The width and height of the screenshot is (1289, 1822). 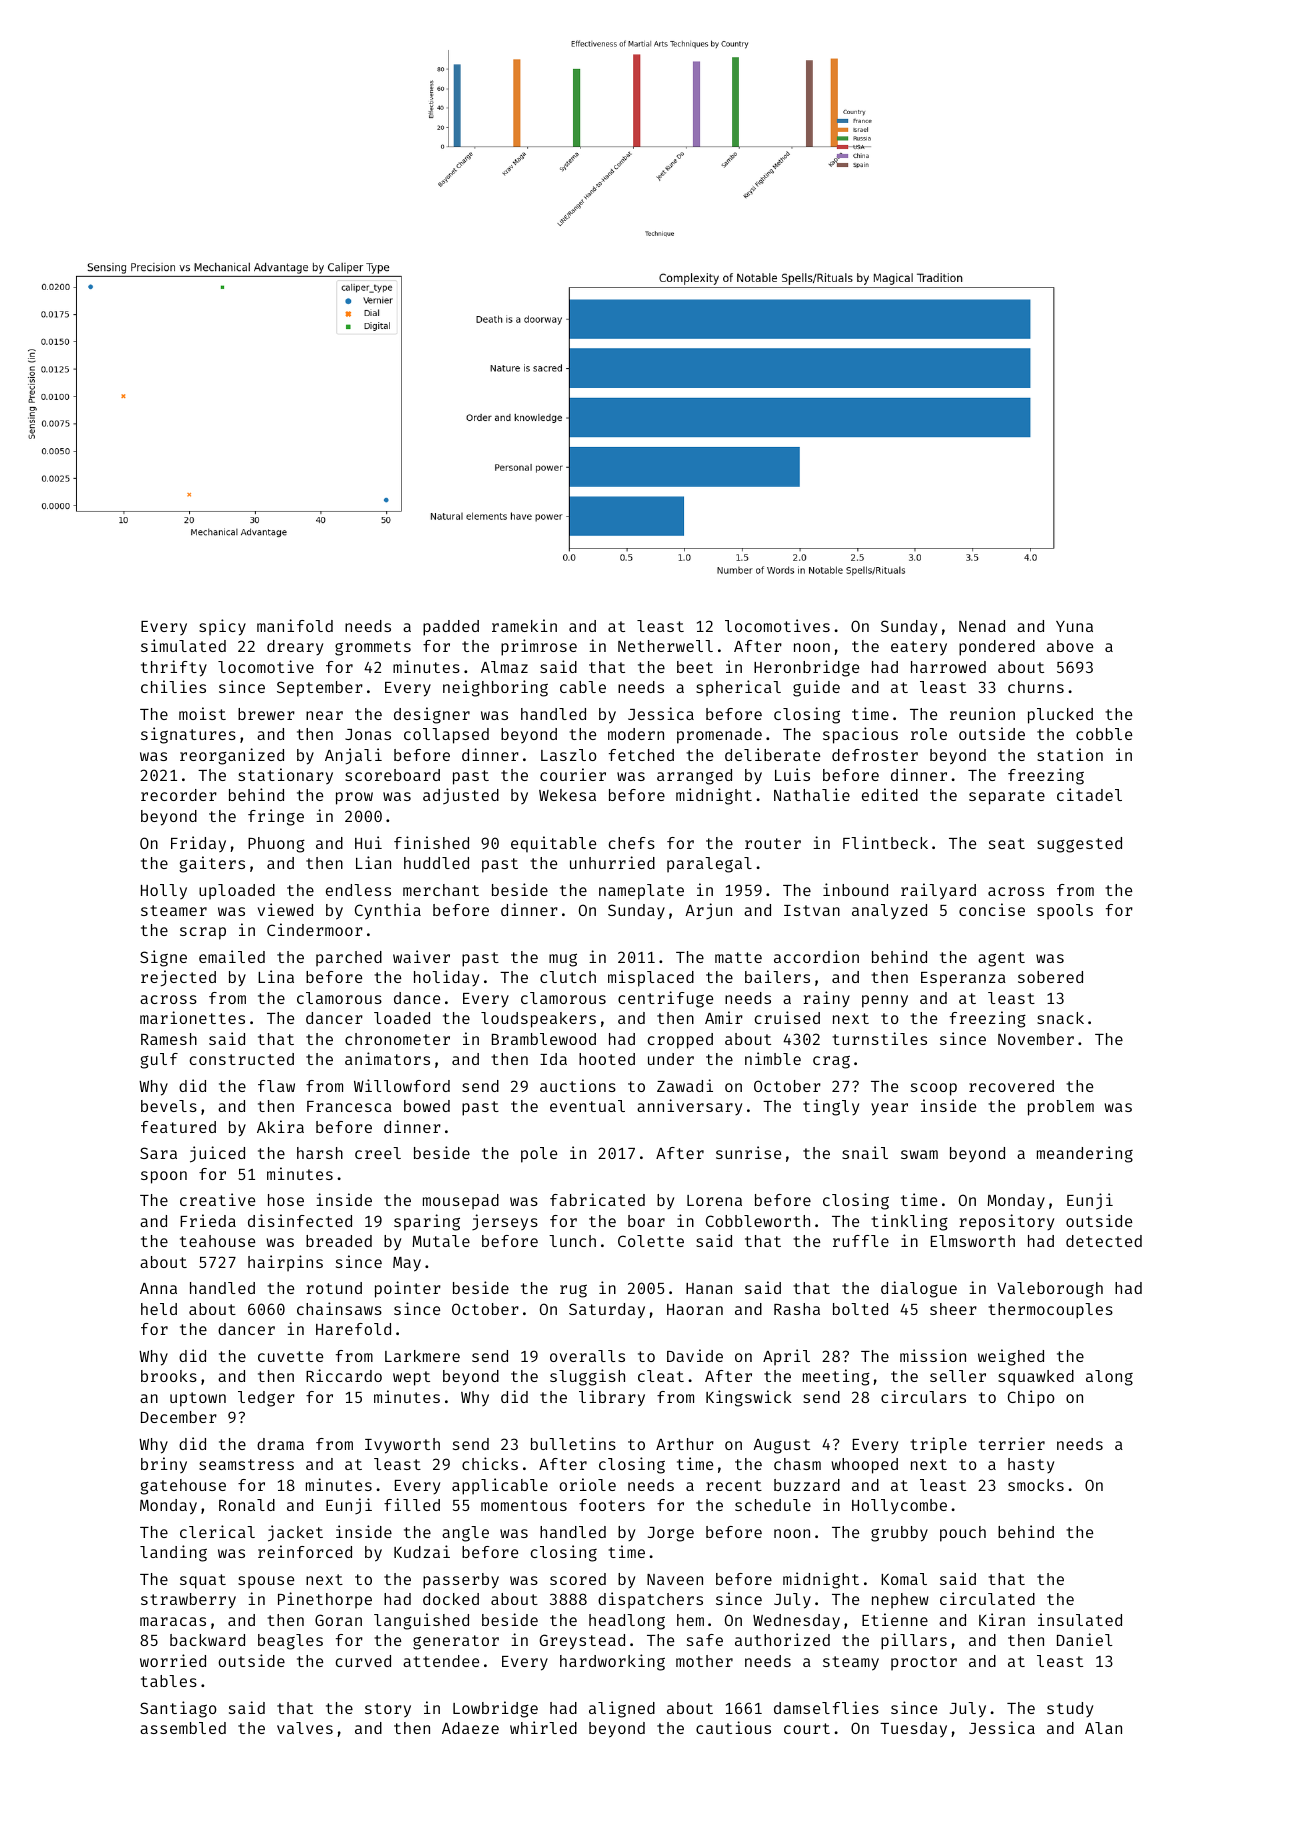 What do you see at coordinates (222, 627) in the screenshot?
I see `spicy` at bounding box center [222, 627].
